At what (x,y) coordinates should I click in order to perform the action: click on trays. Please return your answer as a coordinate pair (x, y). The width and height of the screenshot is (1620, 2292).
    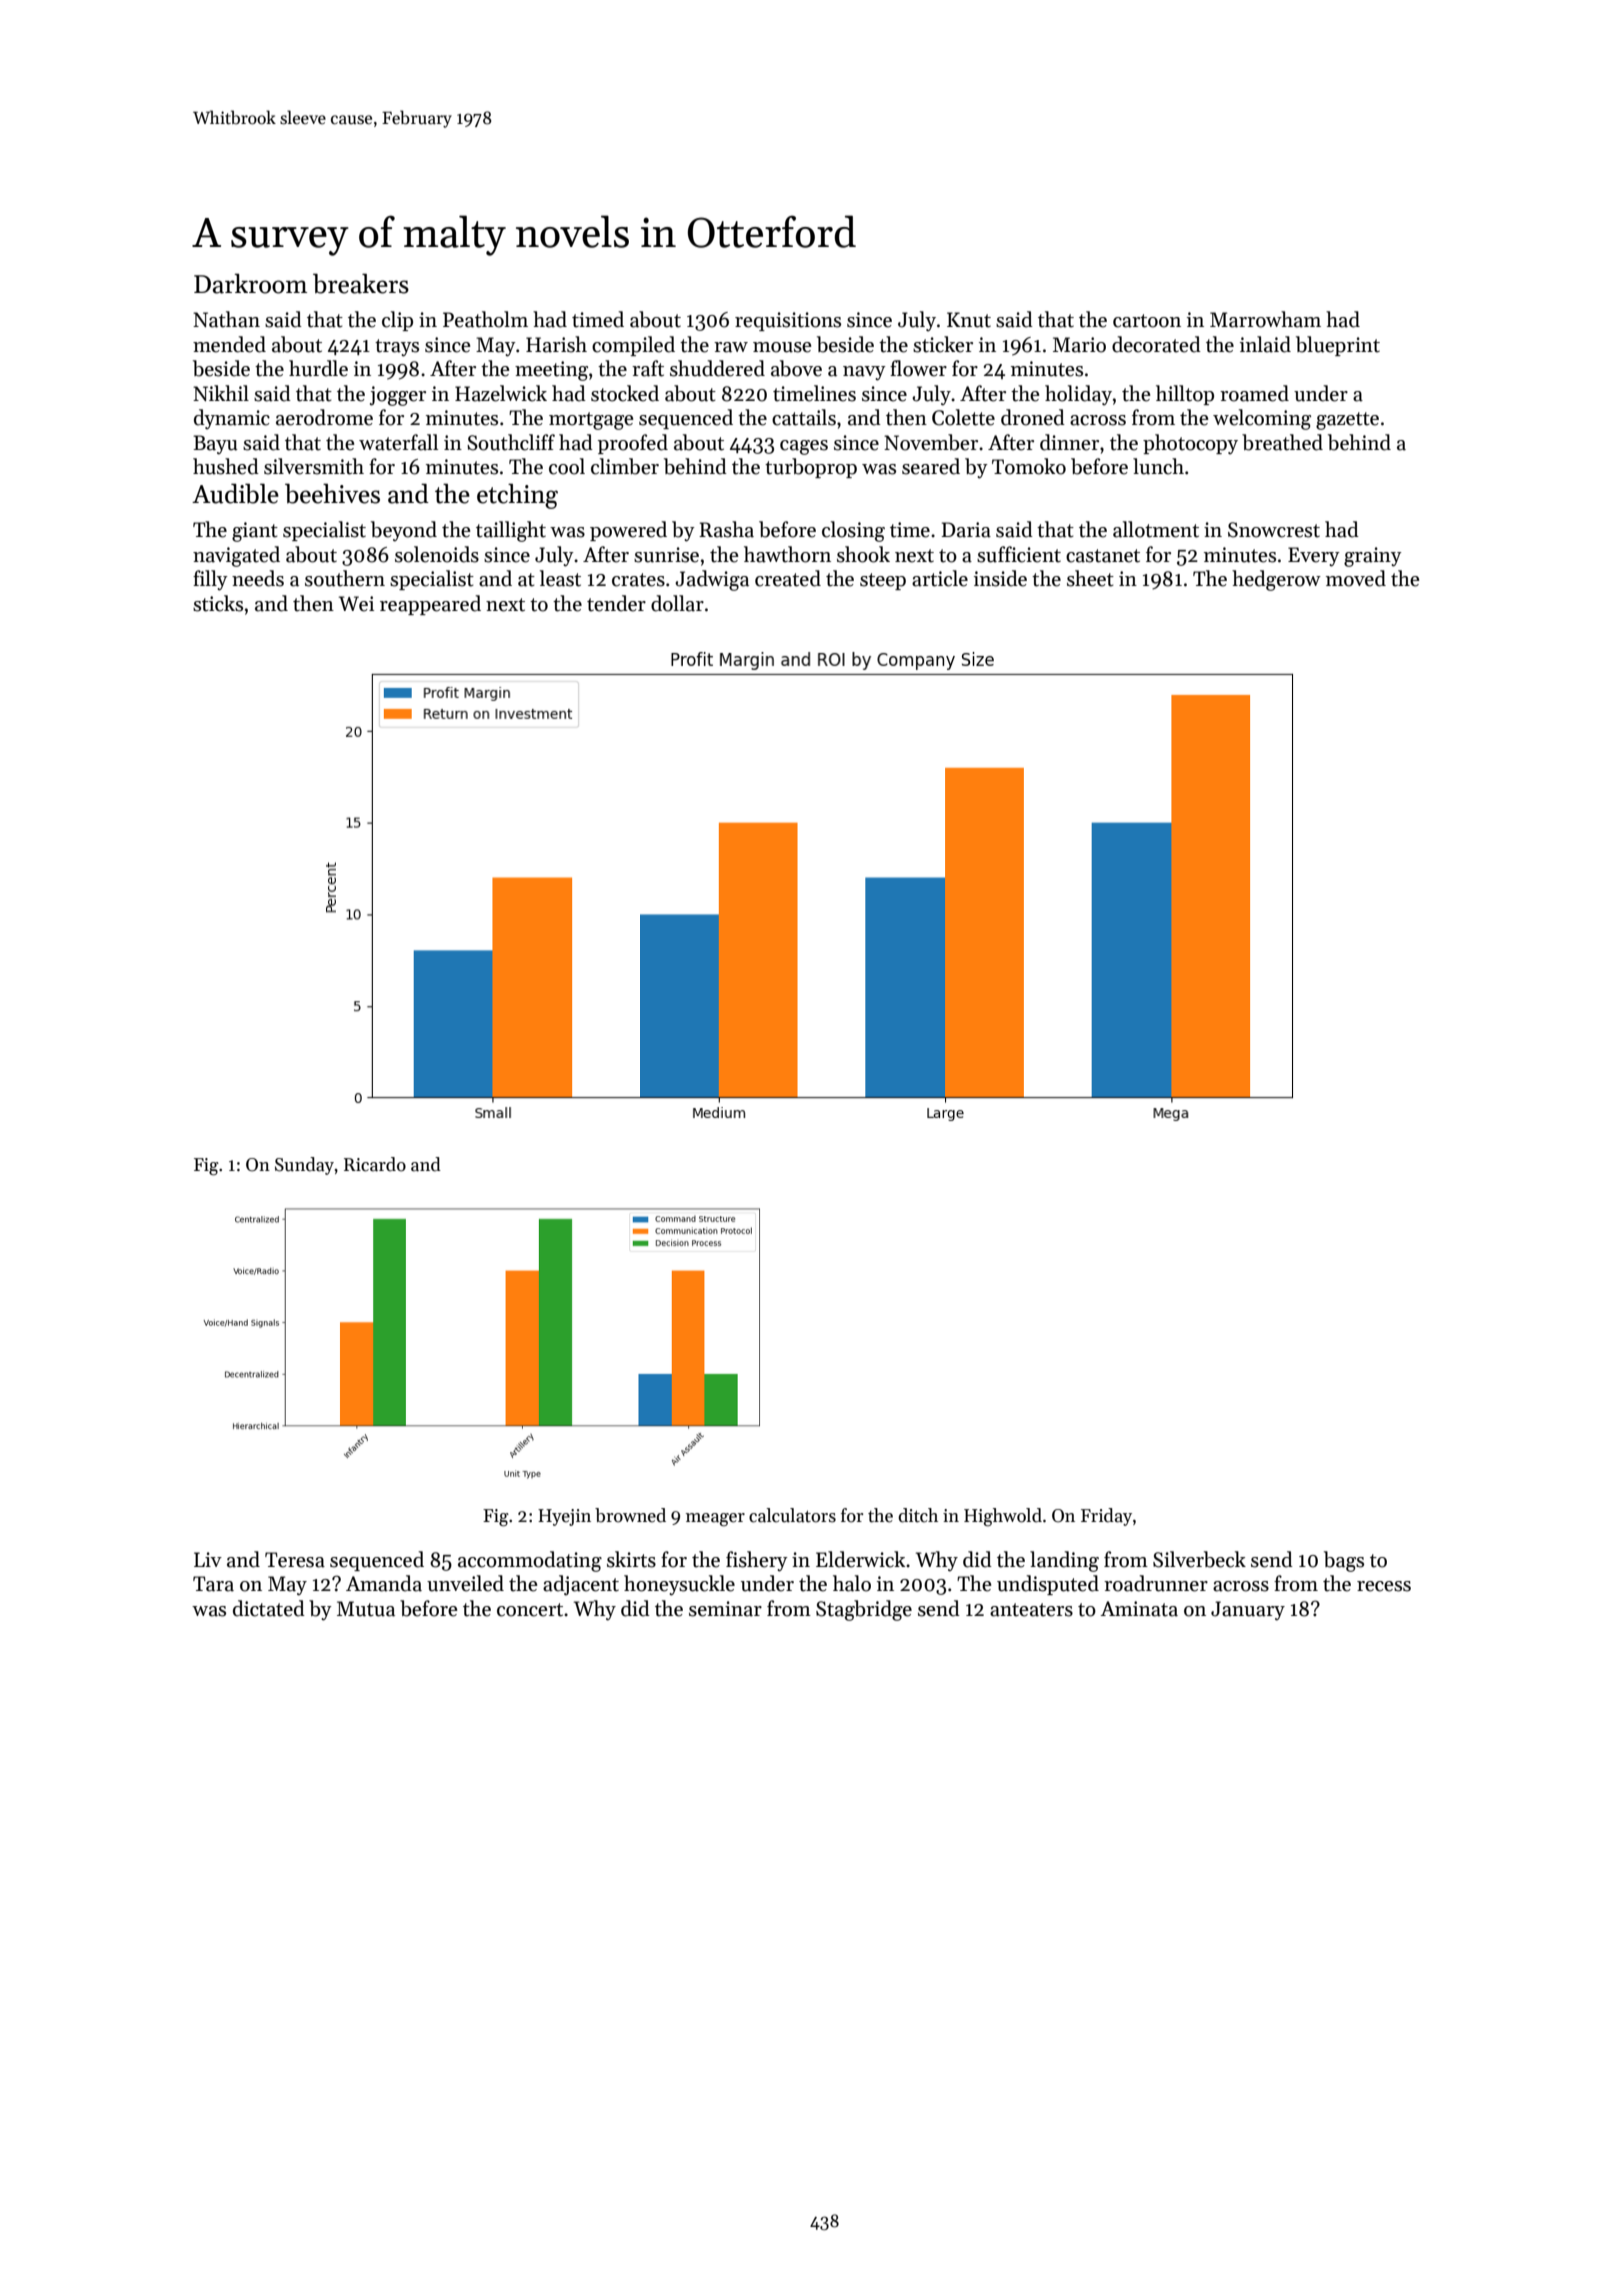
    Looking at the image, I should click on (397, 348).
